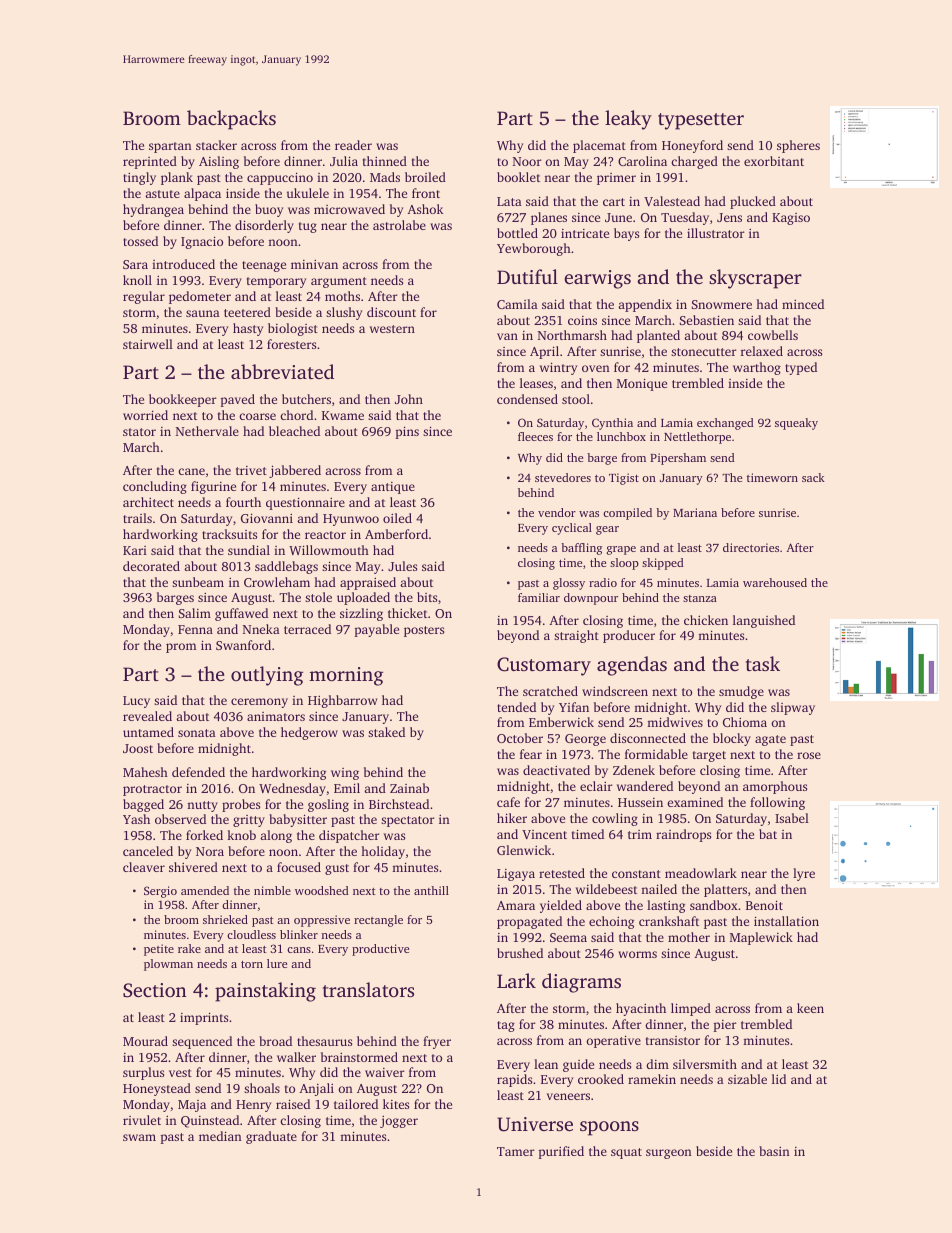 This screenshot has width=952, height=1233. What do you see at coordinates (641, 1009) in the screenshot?
I see `hyacinth` at bounding box center [641, 1009].
